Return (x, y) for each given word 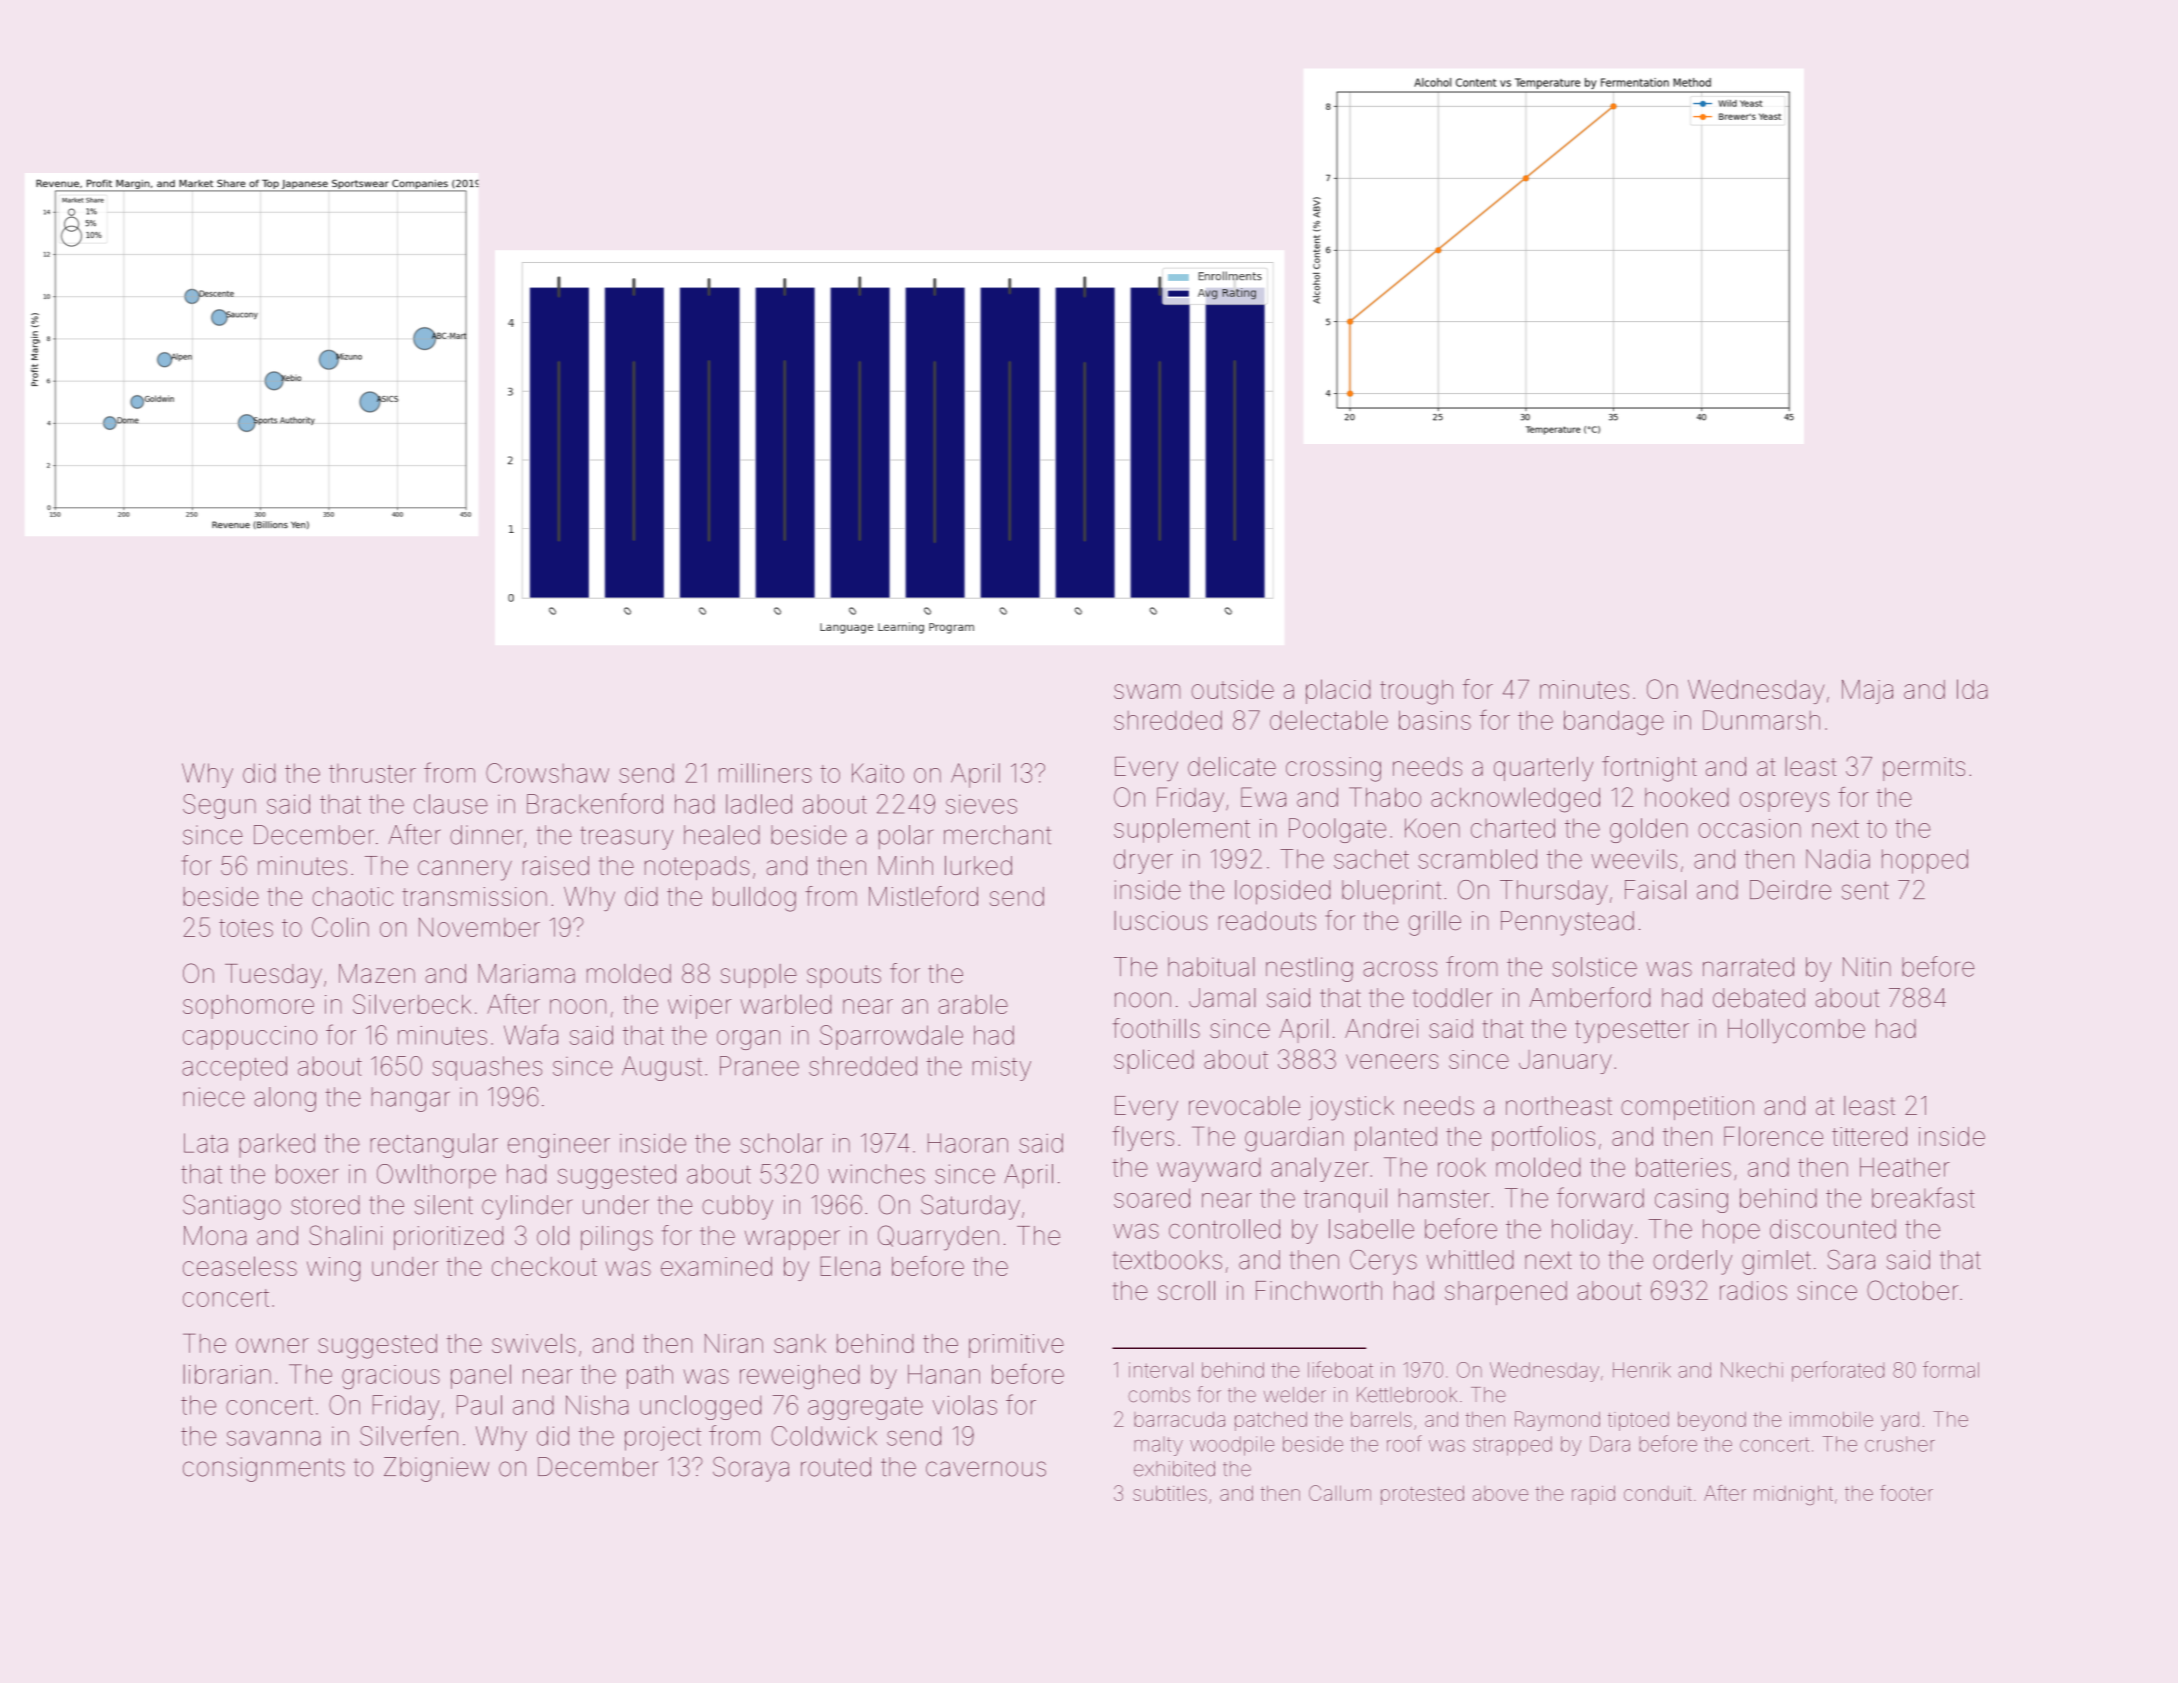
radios (1753, 1290)
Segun (219, 806)
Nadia (1838, 859)
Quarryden (938, 1238)
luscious (1161, 921)
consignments (264, 1469)
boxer (307, 1174)
